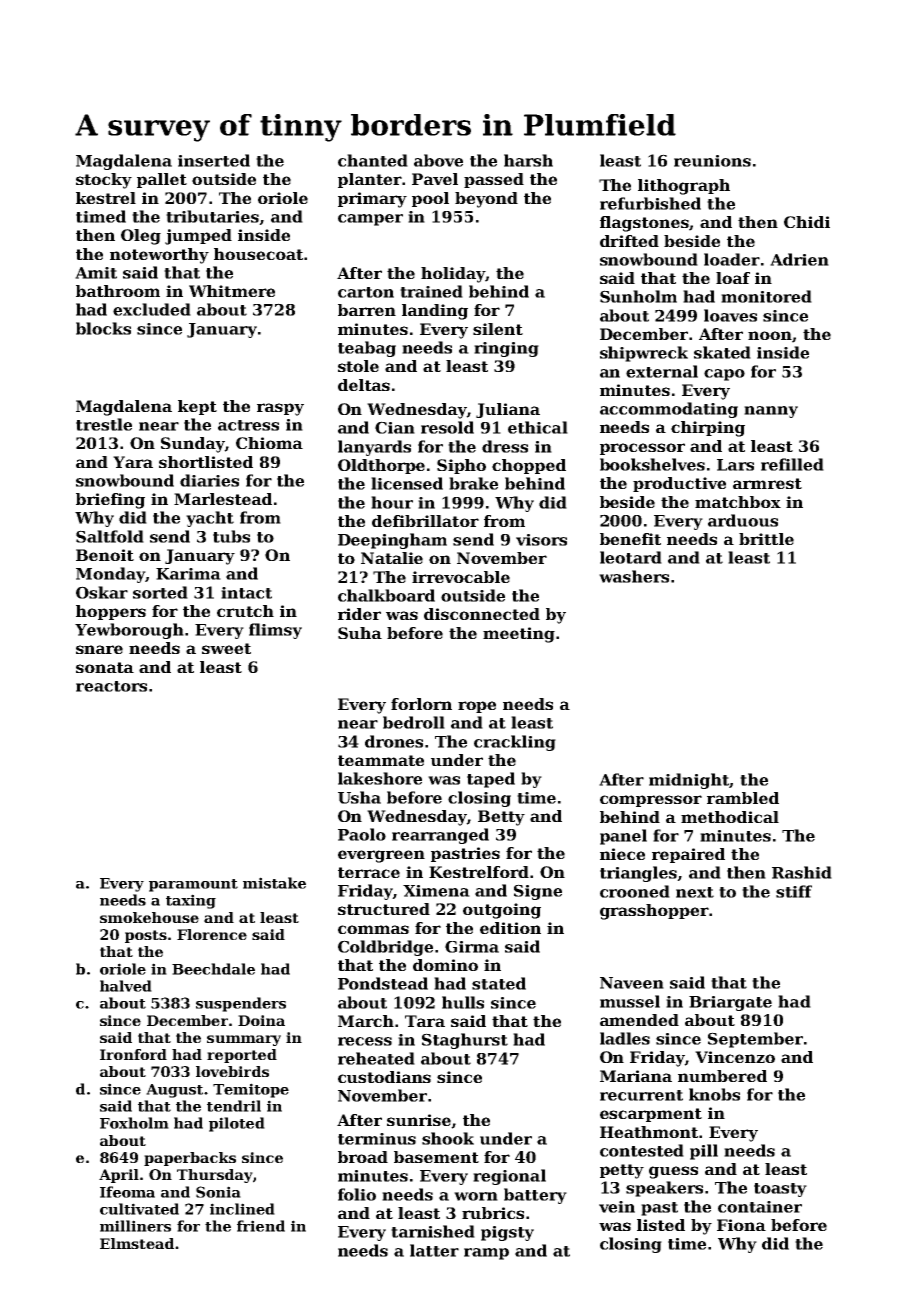 This page has height=1316, width=908. What do you see at coordinates (373, 160) in the page?
I see `chanted` at bounding box center [373, 160].
